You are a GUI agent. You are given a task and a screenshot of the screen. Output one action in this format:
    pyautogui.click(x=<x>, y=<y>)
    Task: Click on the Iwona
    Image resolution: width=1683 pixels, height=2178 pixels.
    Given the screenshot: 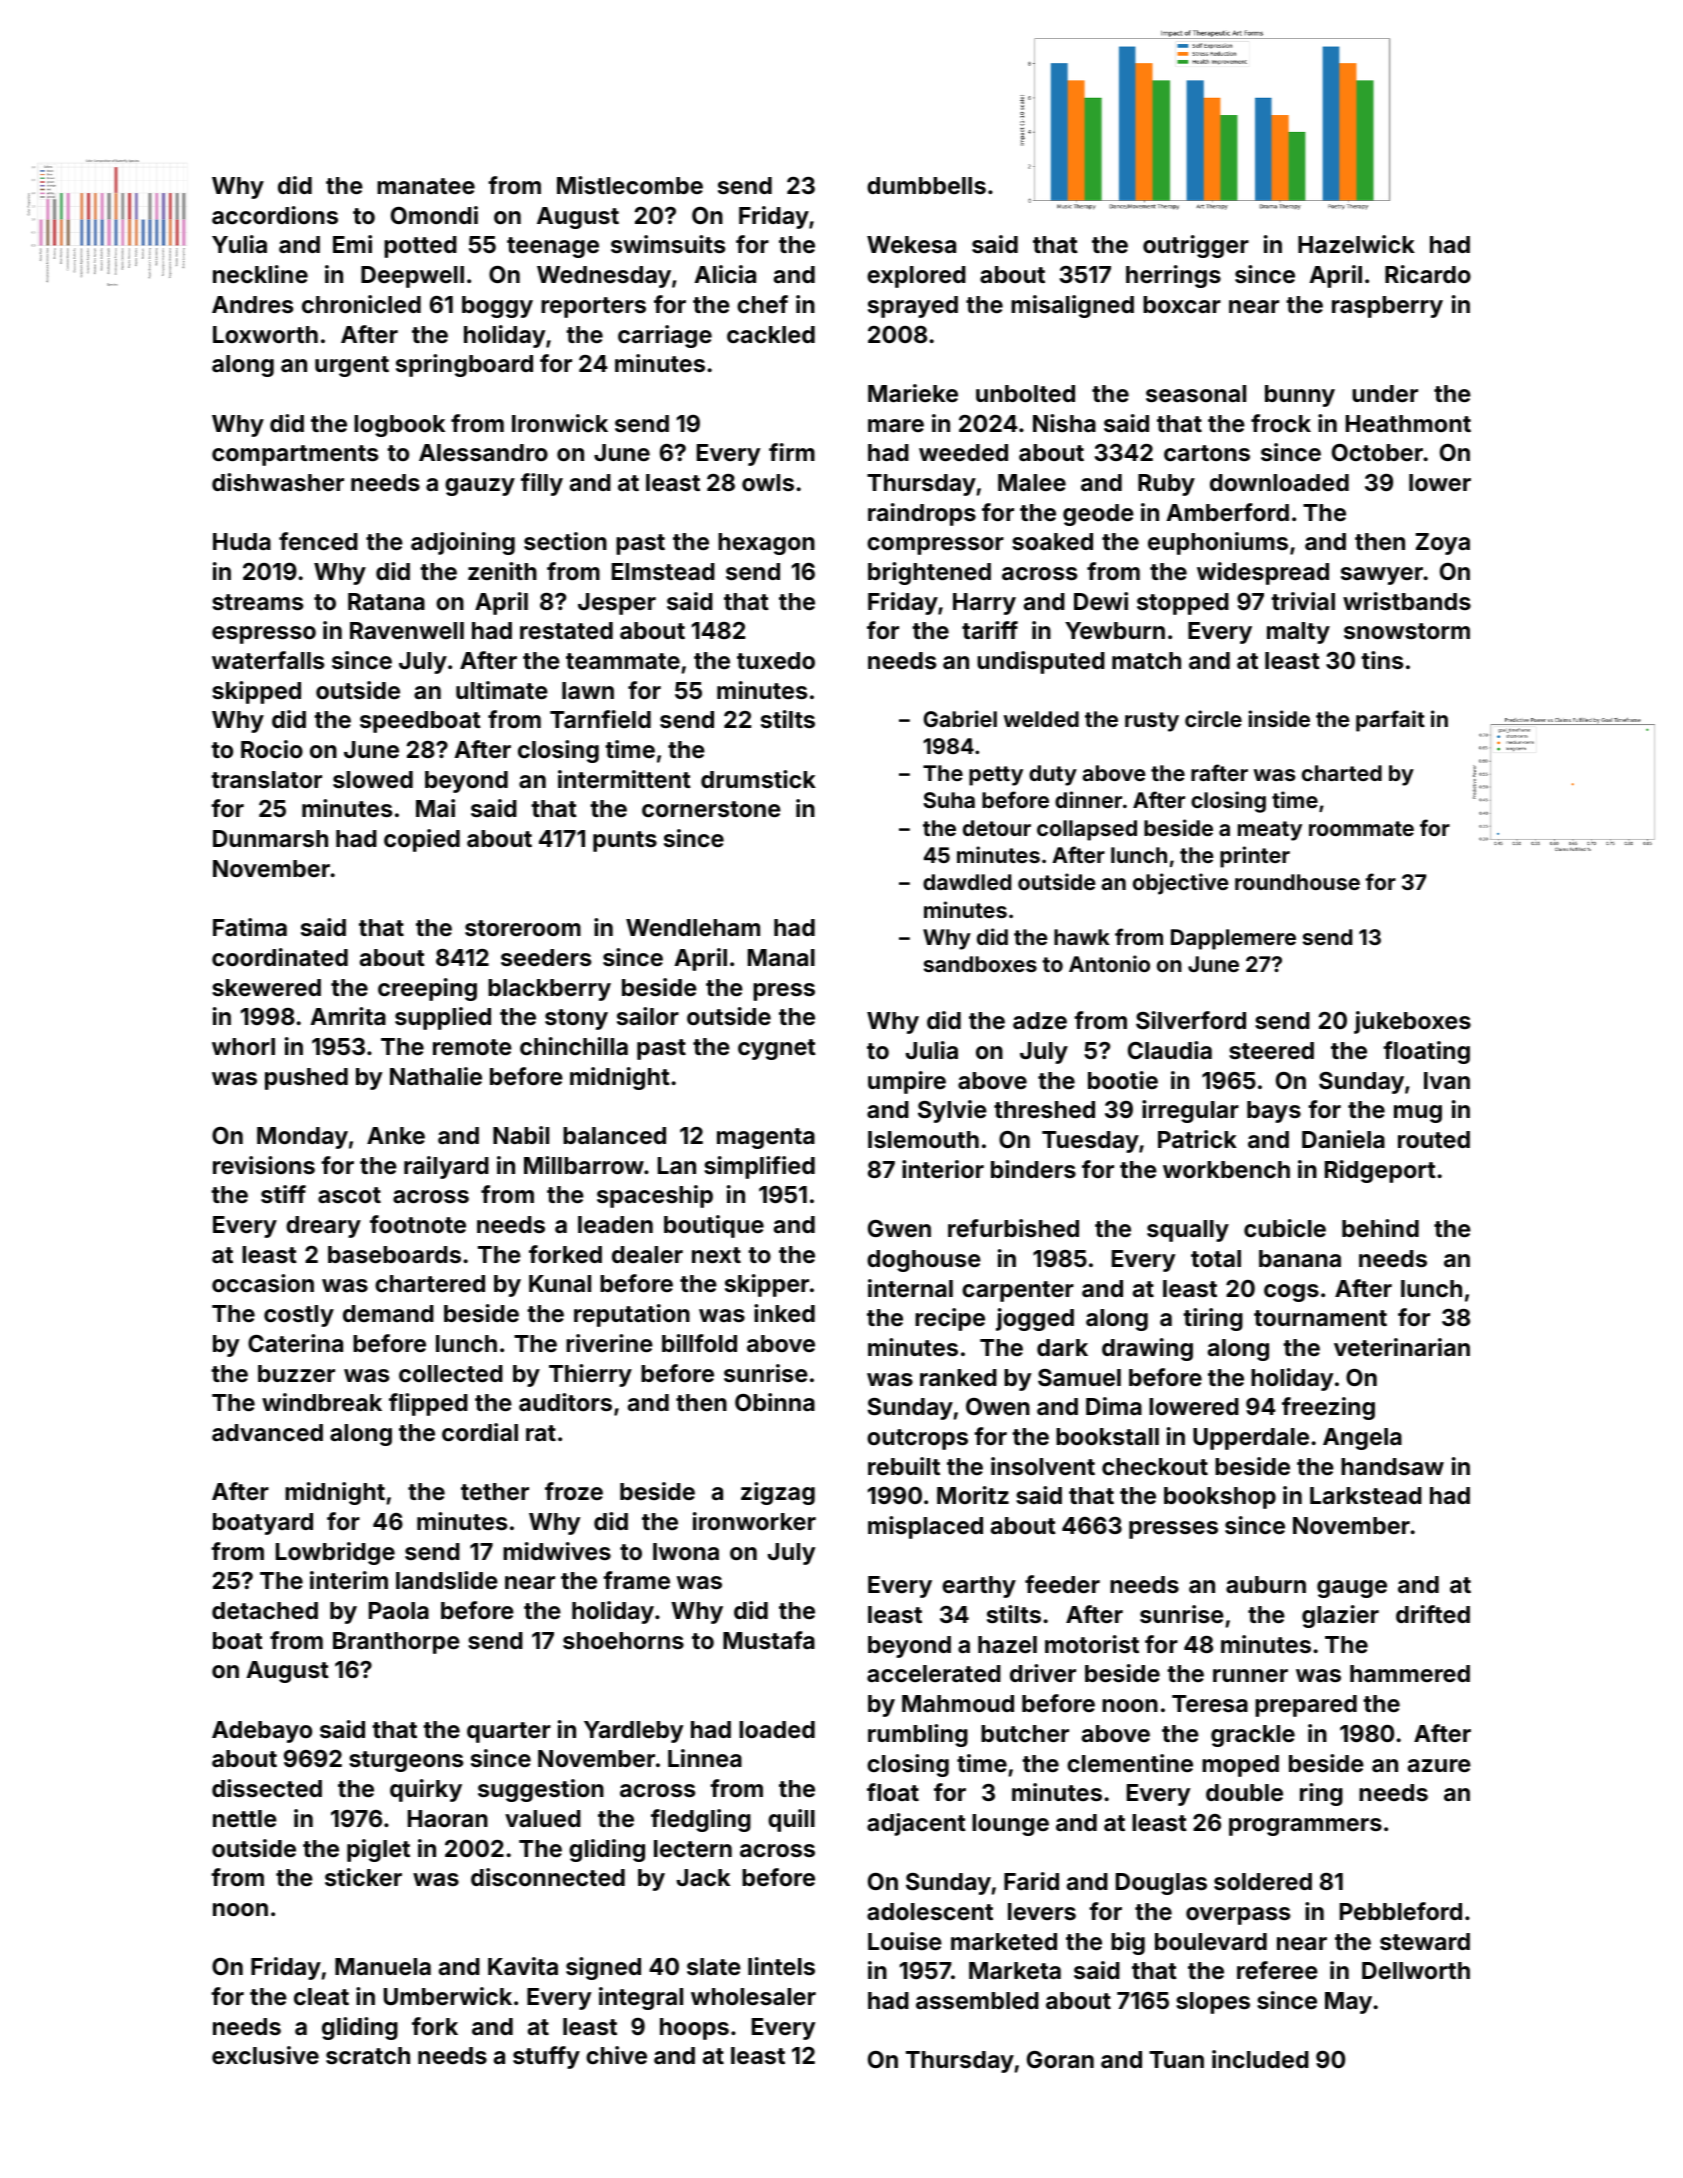 What is the action you would take?
    pyautogui.click(x=686, y=1551)
